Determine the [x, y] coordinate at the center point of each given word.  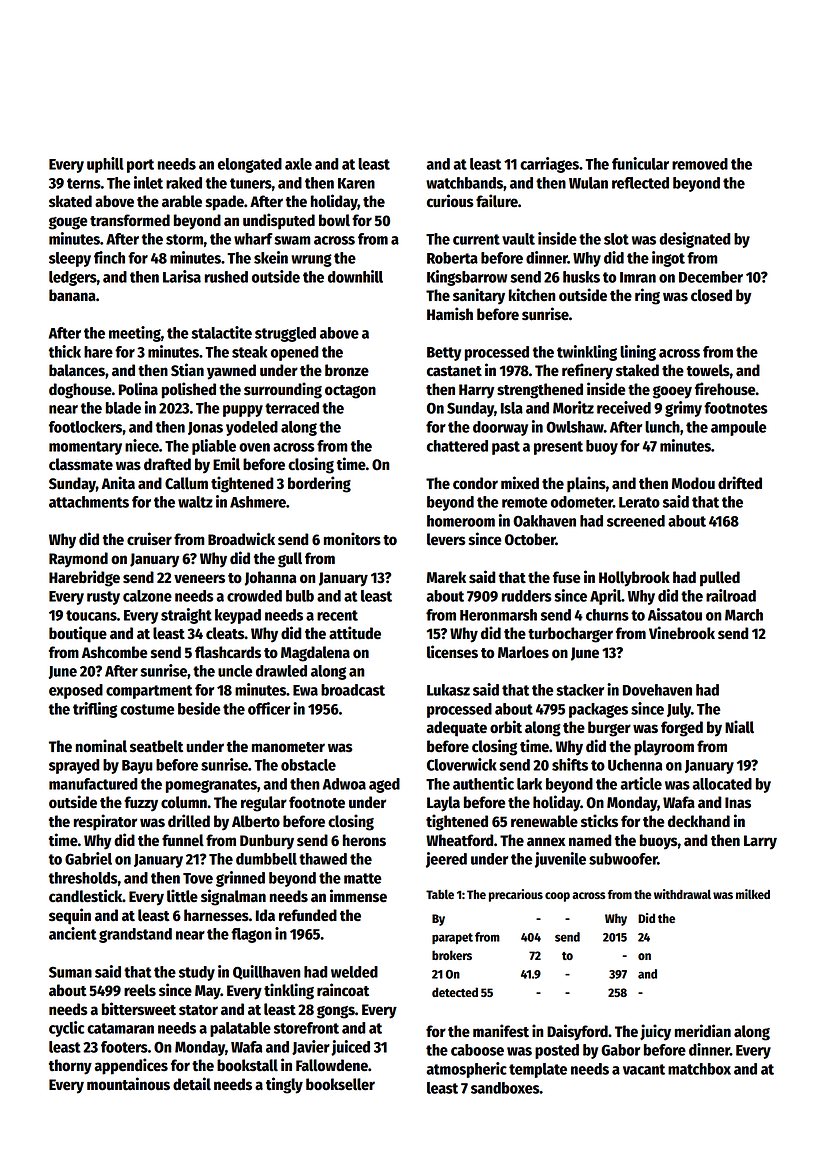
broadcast [353, 690]
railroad [731, 595]
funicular [640, 163]
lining [638, 353]
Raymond [78, 560]
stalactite [221, 332]
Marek [446, 577]
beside [199, 708]
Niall [739, 727]
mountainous [128, 1084]
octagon [350, 392]
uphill [105, 165]
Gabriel [88, 858]
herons [364, 840]
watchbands [464, 183]
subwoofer [623, 859]
